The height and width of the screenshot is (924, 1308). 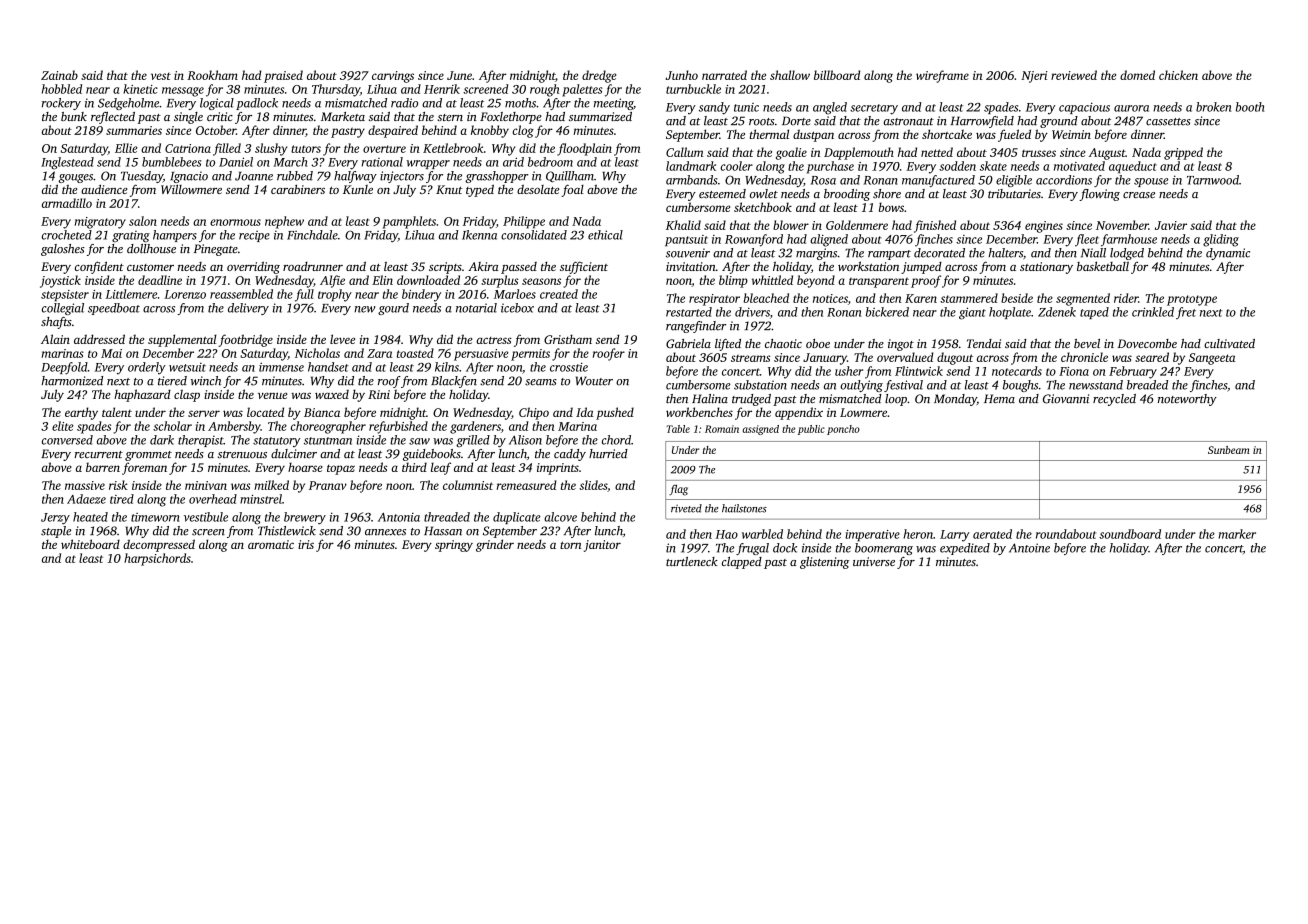 What do you see at coordinates (241, 294) in the screenshot?
I see `reassembled` at bounding box center [241, 294].
